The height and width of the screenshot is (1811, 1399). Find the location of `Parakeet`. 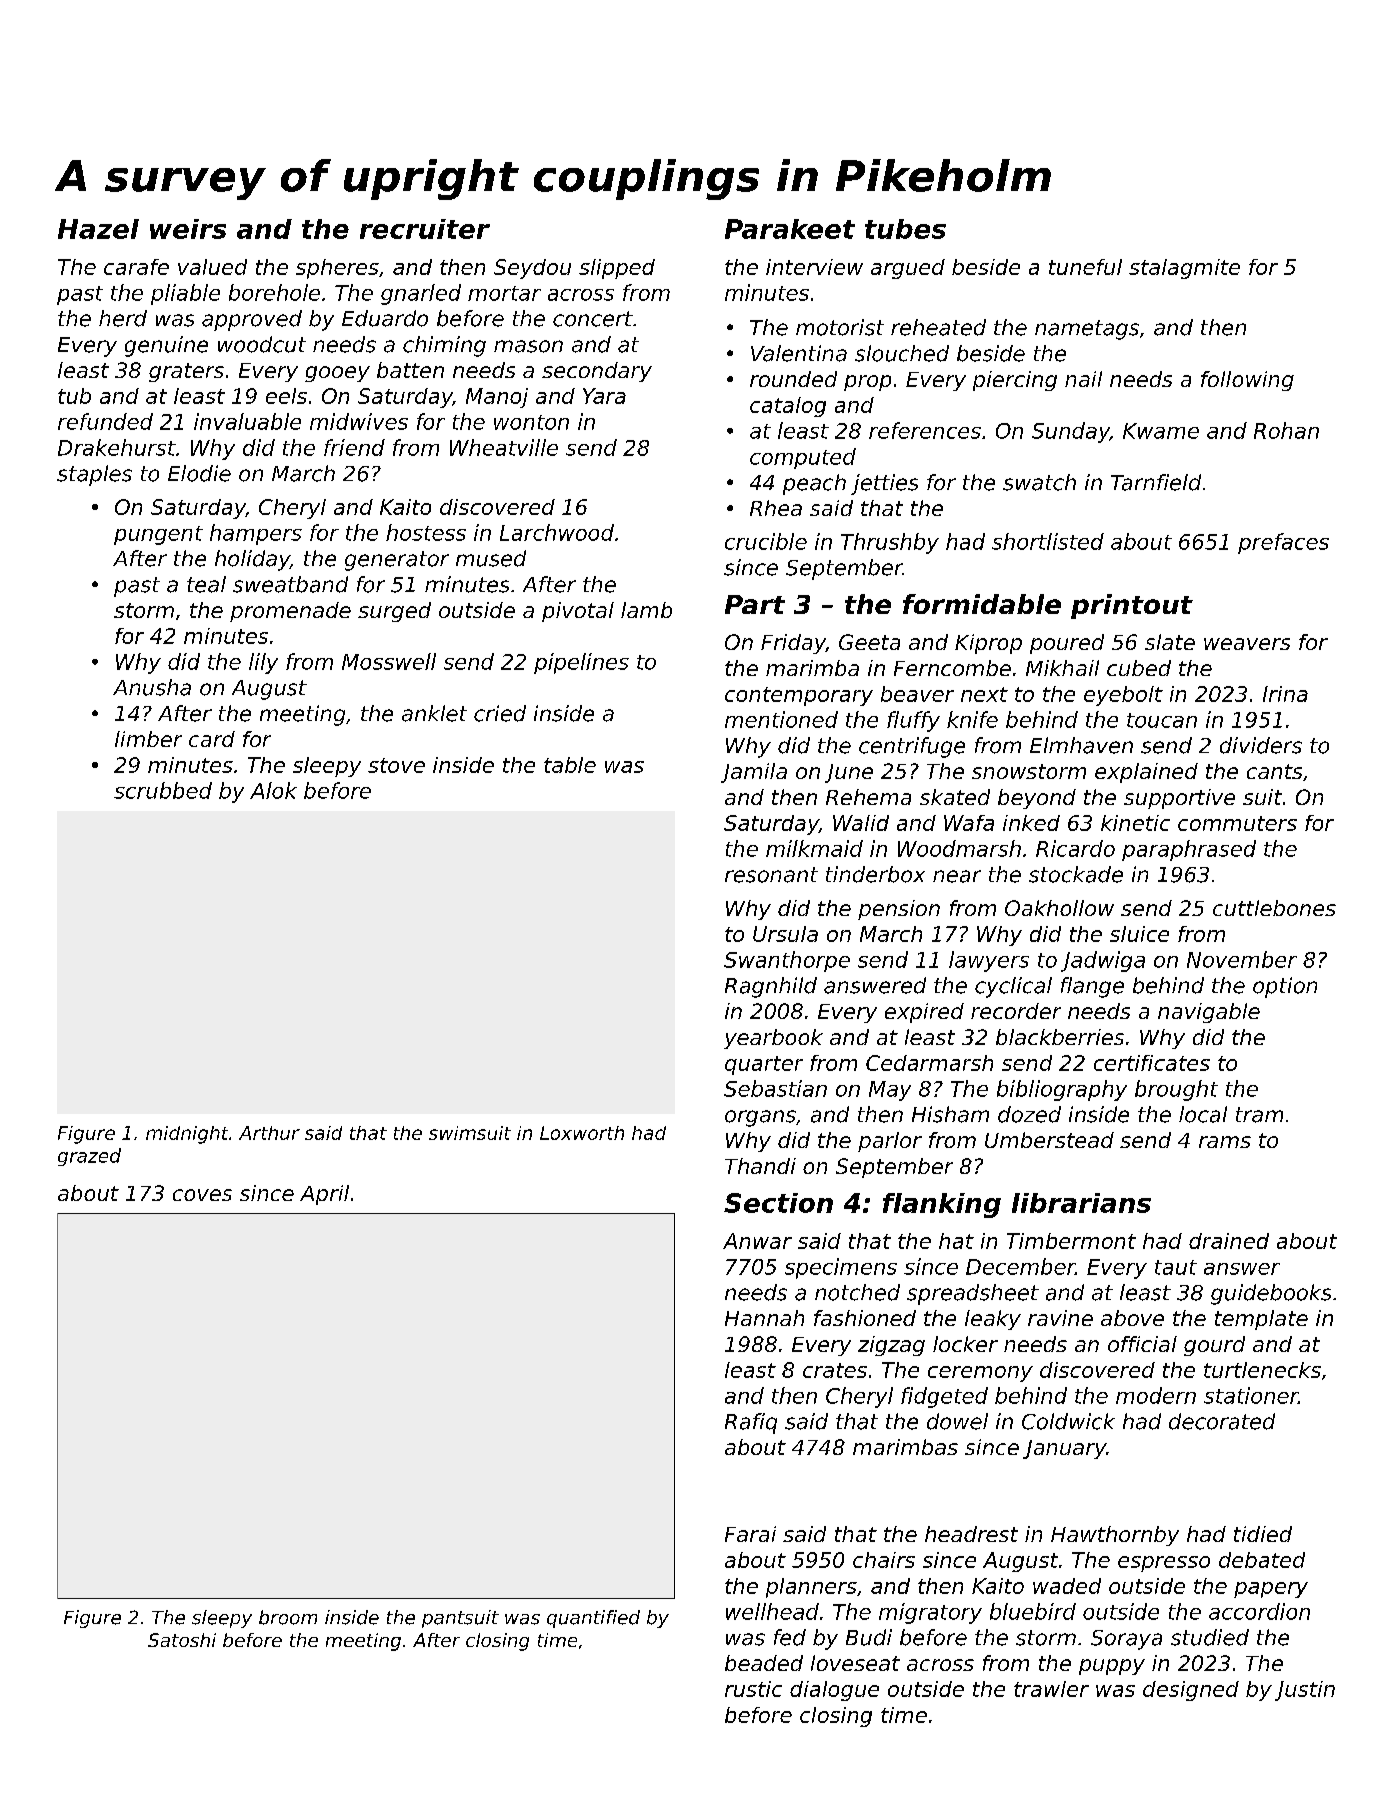

Parakeet is located at coordinates (790, 229).
